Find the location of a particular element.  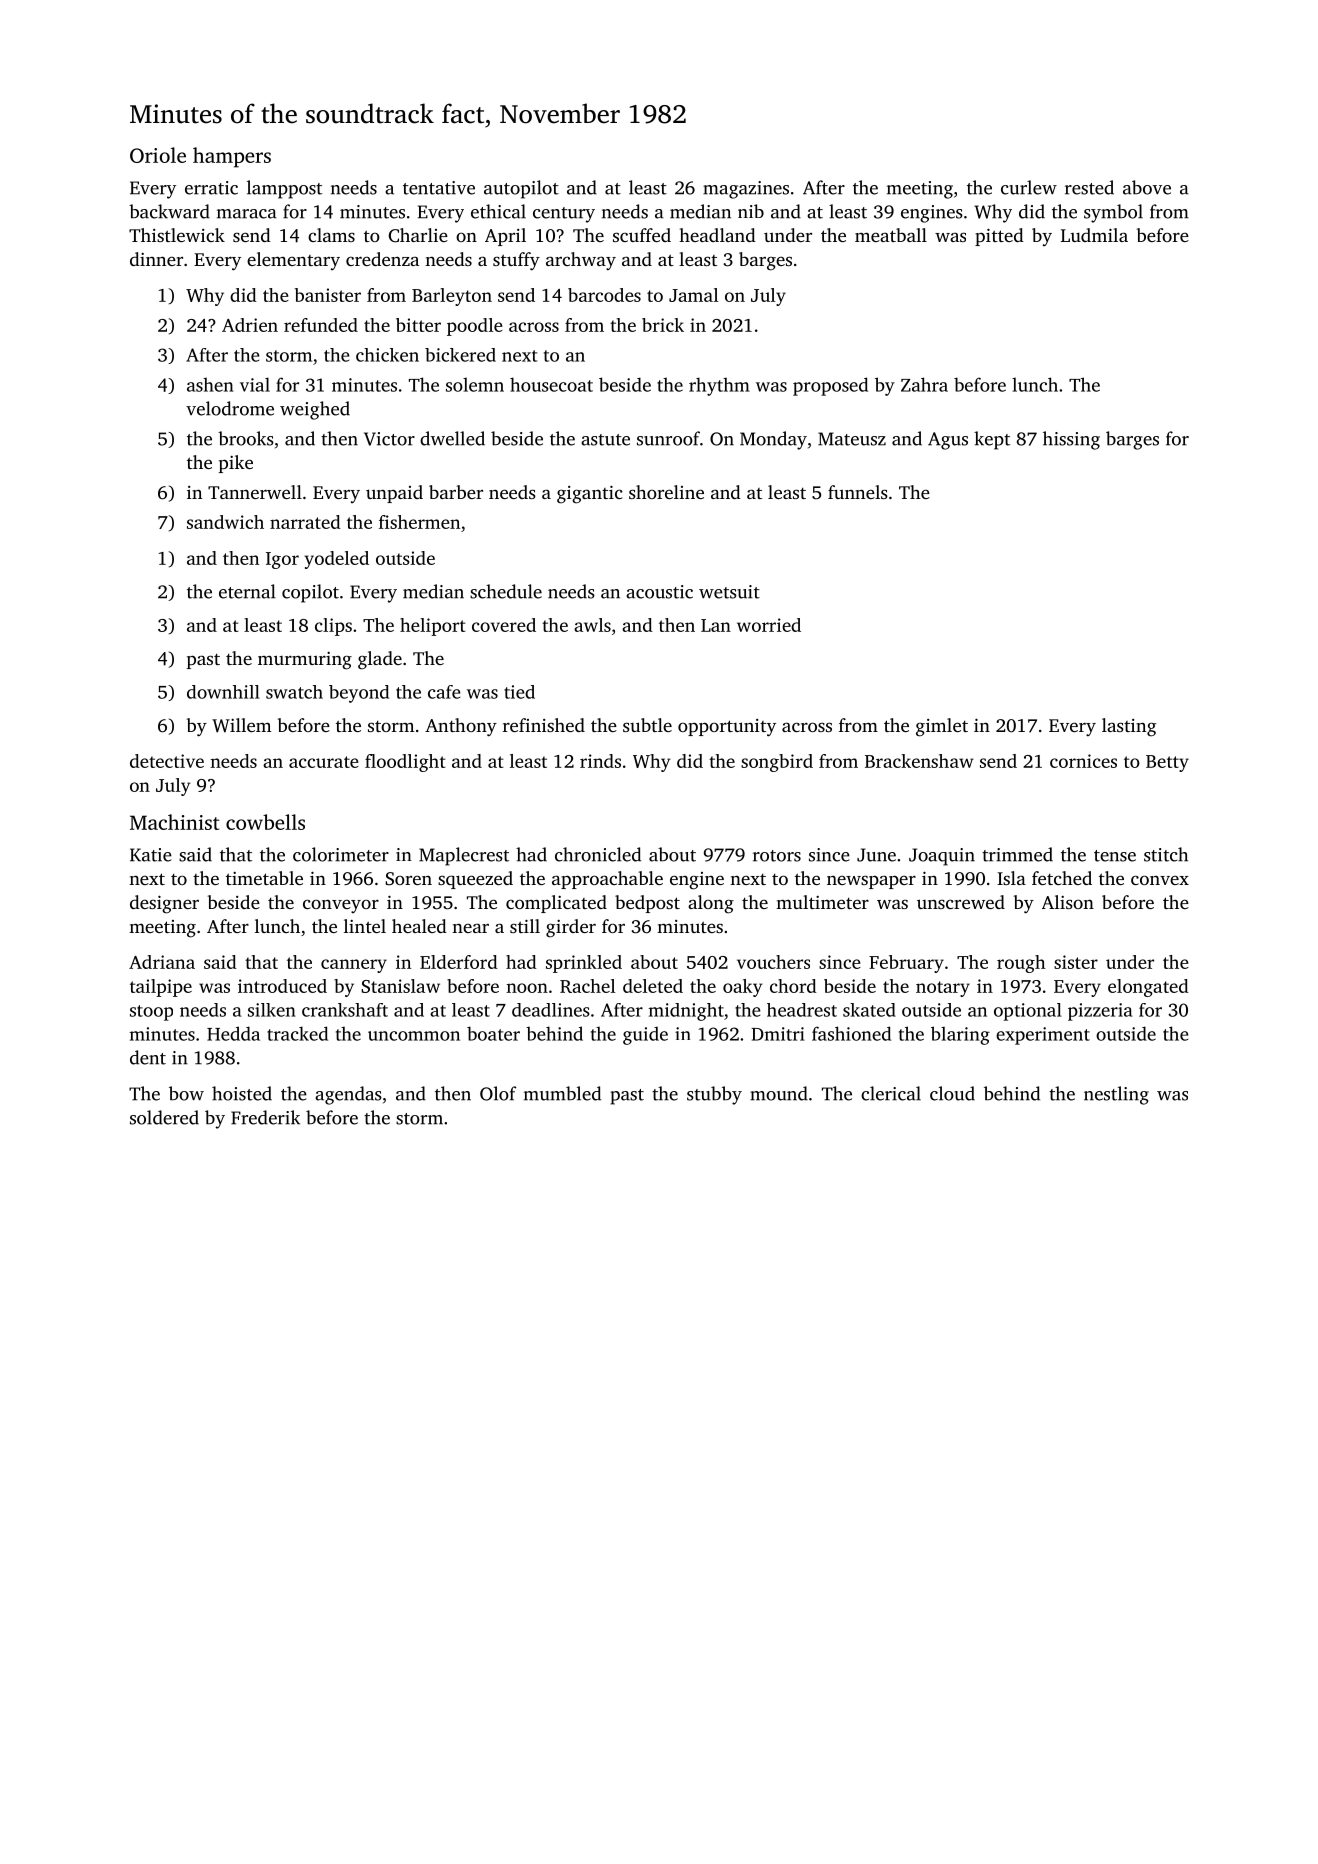

gimlet is located at coordinates (942, 727).
